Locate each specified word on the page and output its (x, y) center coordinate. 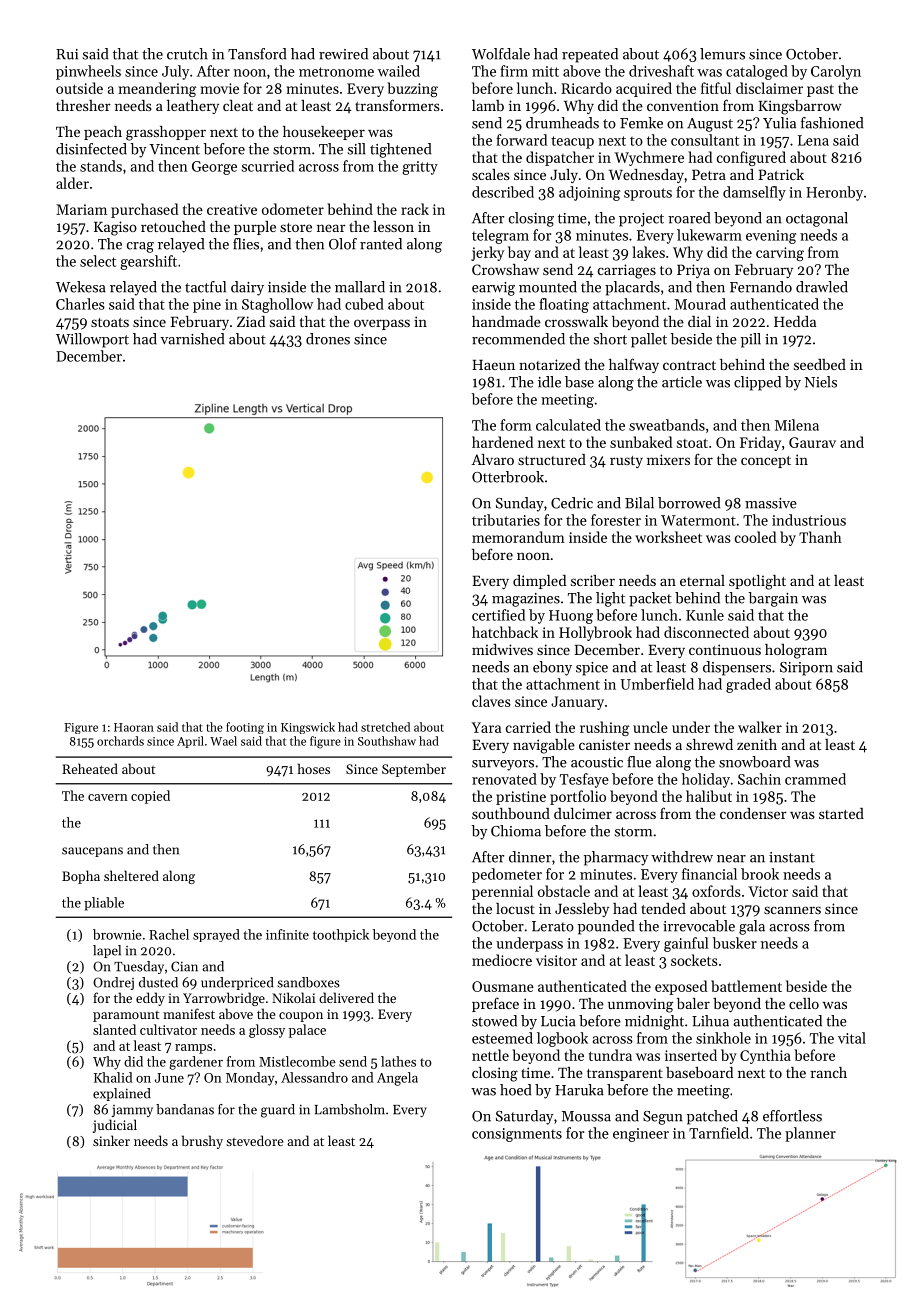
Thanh (820, 537)
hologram (796, 651)
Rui (67, 54)
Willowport (92, 340)
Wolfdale (501, 54)
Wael (223, 741)
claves (491, 701)
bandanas (185, 1109)
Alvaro (493, 459)
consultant (705, 140)
